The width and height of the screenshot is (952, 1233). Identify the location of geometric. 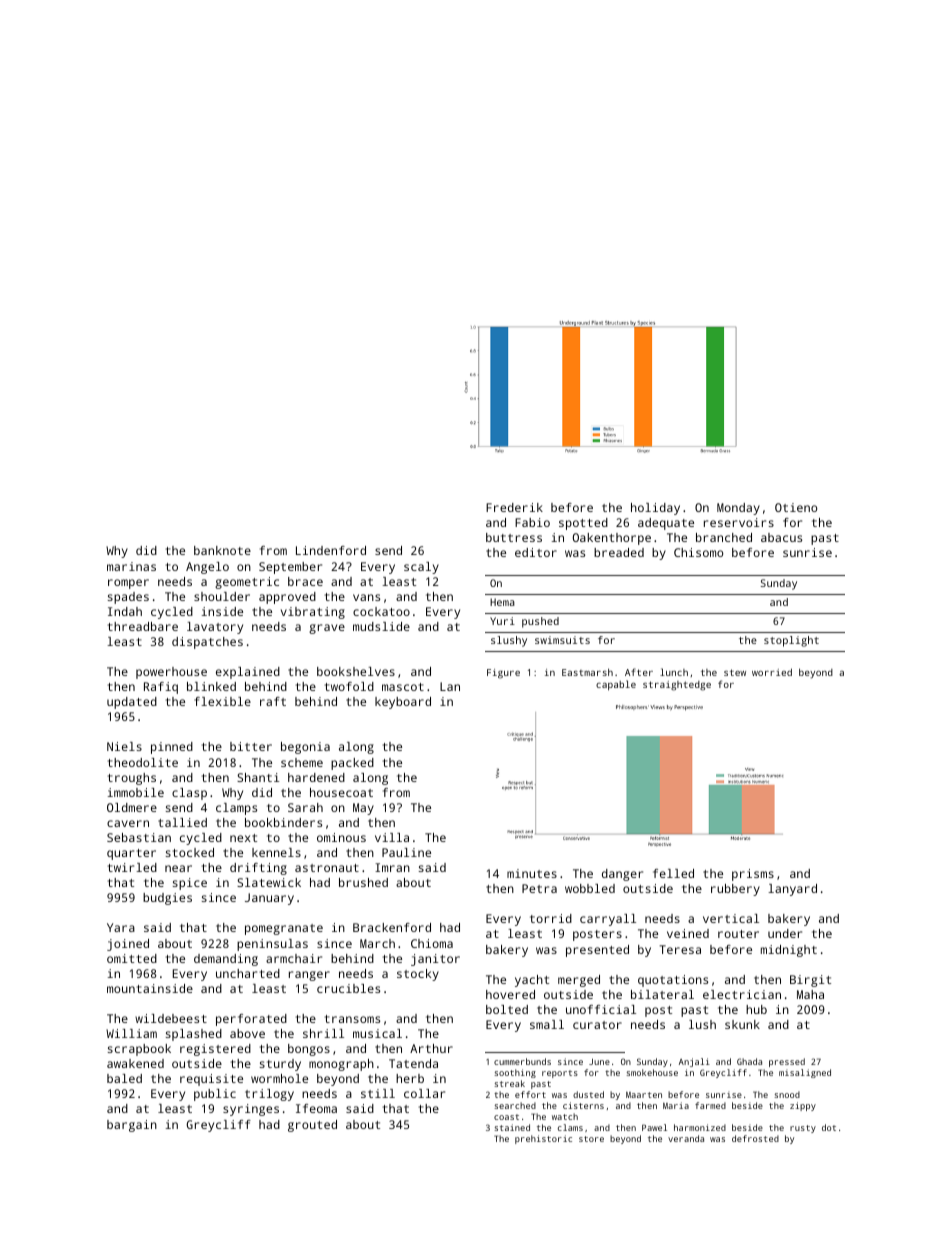
(247, 583).
